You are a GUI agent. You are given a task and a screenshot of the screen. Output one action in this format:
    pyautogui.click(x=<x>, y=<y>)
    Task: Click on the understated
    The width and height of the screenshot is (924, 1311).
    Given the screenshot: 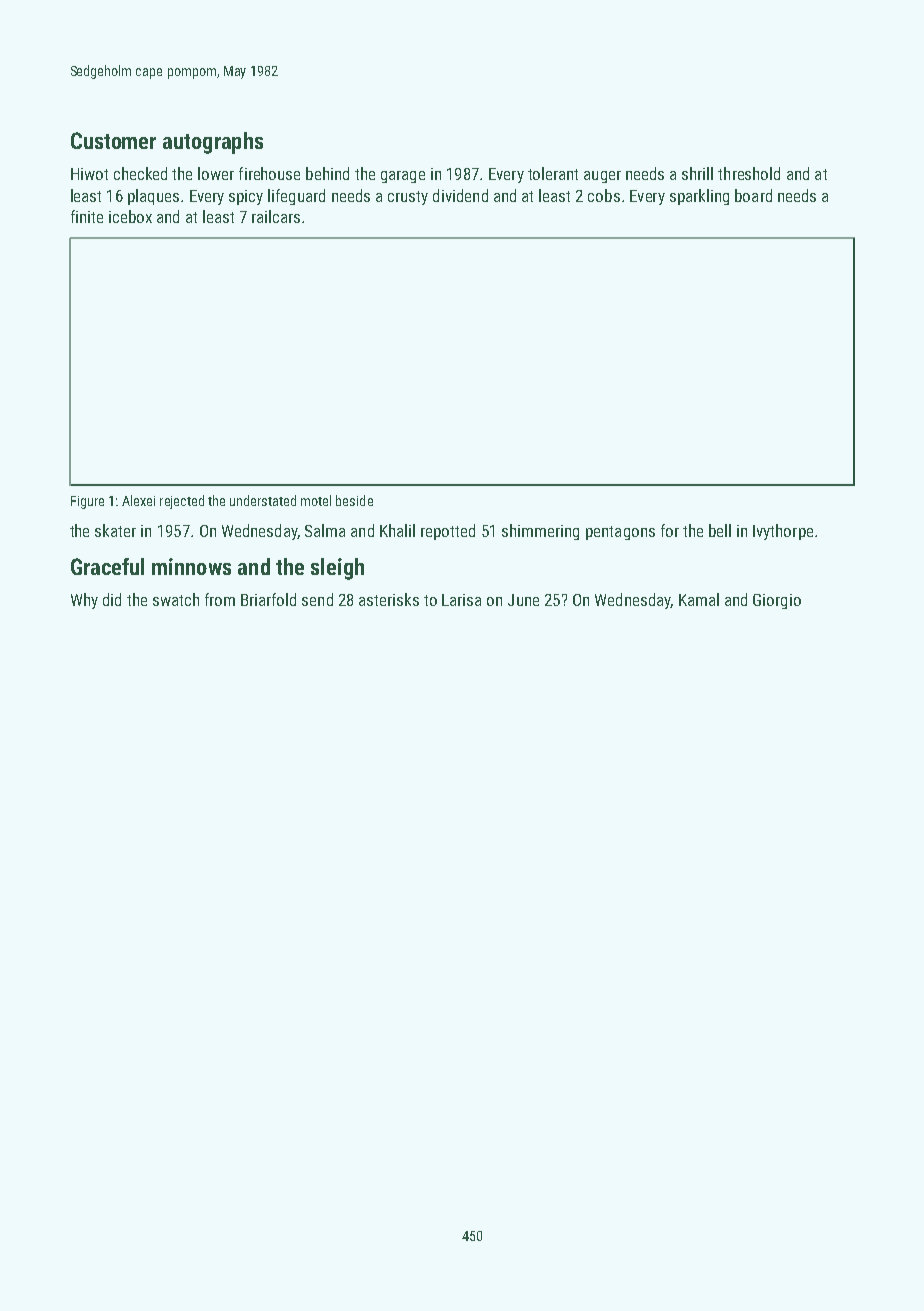 What is the action you would take?
    pyautogui.click(x=263, y=500)
